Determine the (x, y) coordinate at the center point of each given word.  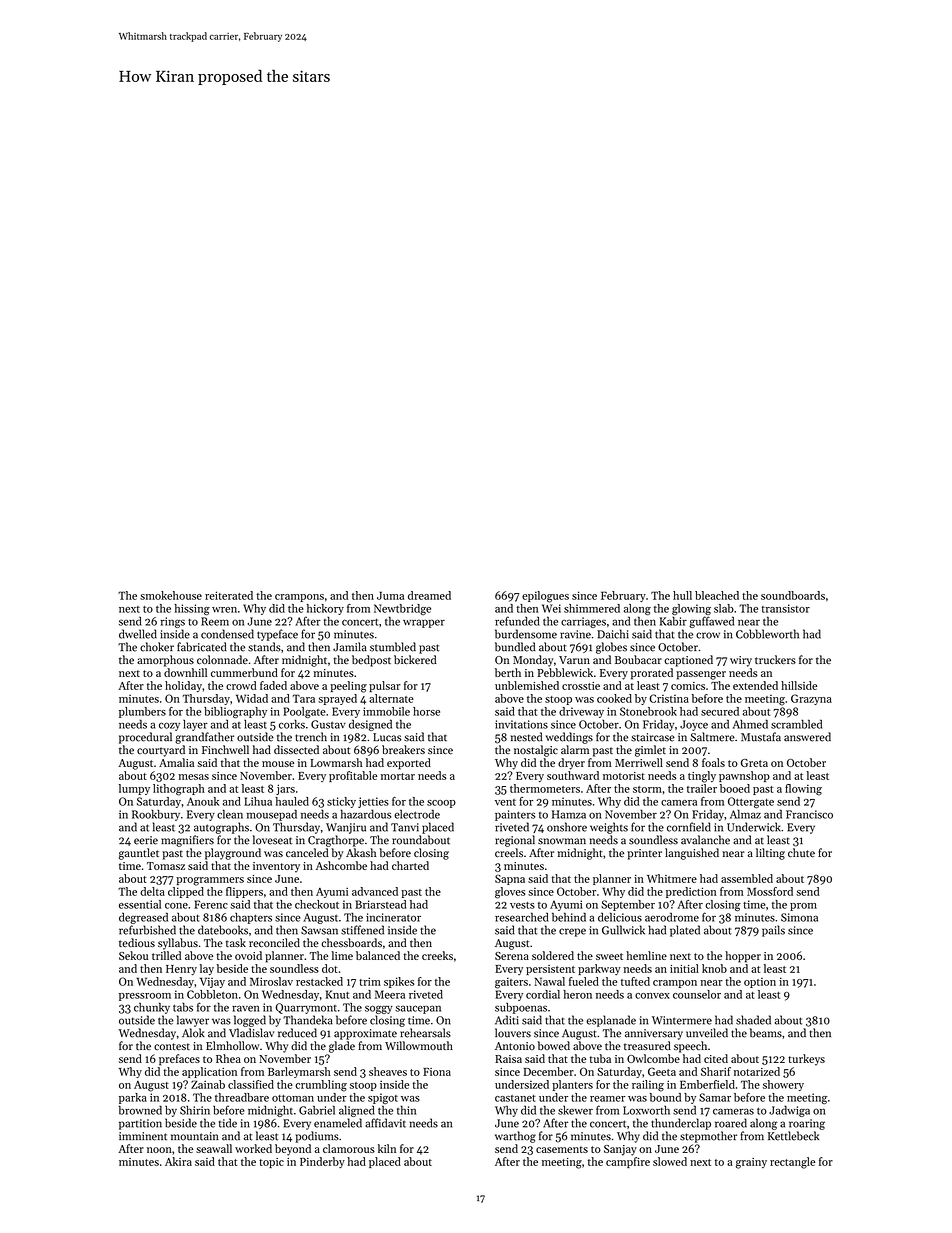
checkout (317, 904)
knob (714, 968)
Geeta (662, 1071)
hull (682, 595)
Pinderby (322, 1162)
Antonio (515, 1046)
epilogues (545, 597)
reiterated (229, 595)
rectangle (792, 1163)
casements (562, 1149)
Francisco (809, 814)
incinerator (393, 917)
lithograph (179, 790)
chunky (152, 1008)
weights (609, 828)
